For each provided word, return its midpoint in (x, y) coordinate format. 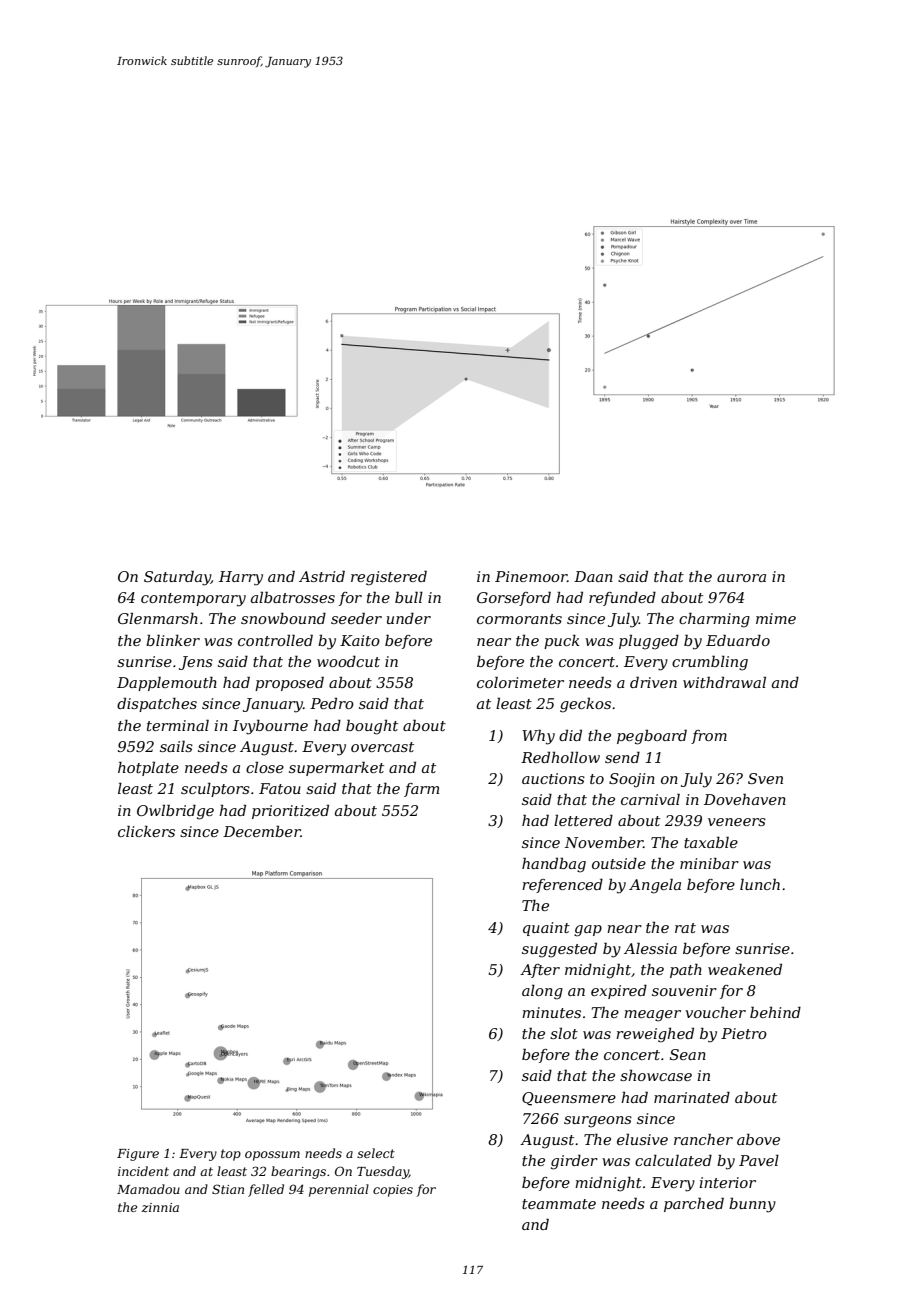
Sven (765, 778)
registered (389, 578)
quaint (546, 929)
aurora (741, 578)
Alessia (650, 948)
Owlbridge (175, 812)
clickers (146, 831)
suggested (559, 950)
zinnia (160, 1208)
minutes (551, 1012)
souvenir (684, 990)
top (231, 1155)
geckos (585, 705)
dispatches (157, 704)
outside (619, 863)
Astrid (322, 576)
